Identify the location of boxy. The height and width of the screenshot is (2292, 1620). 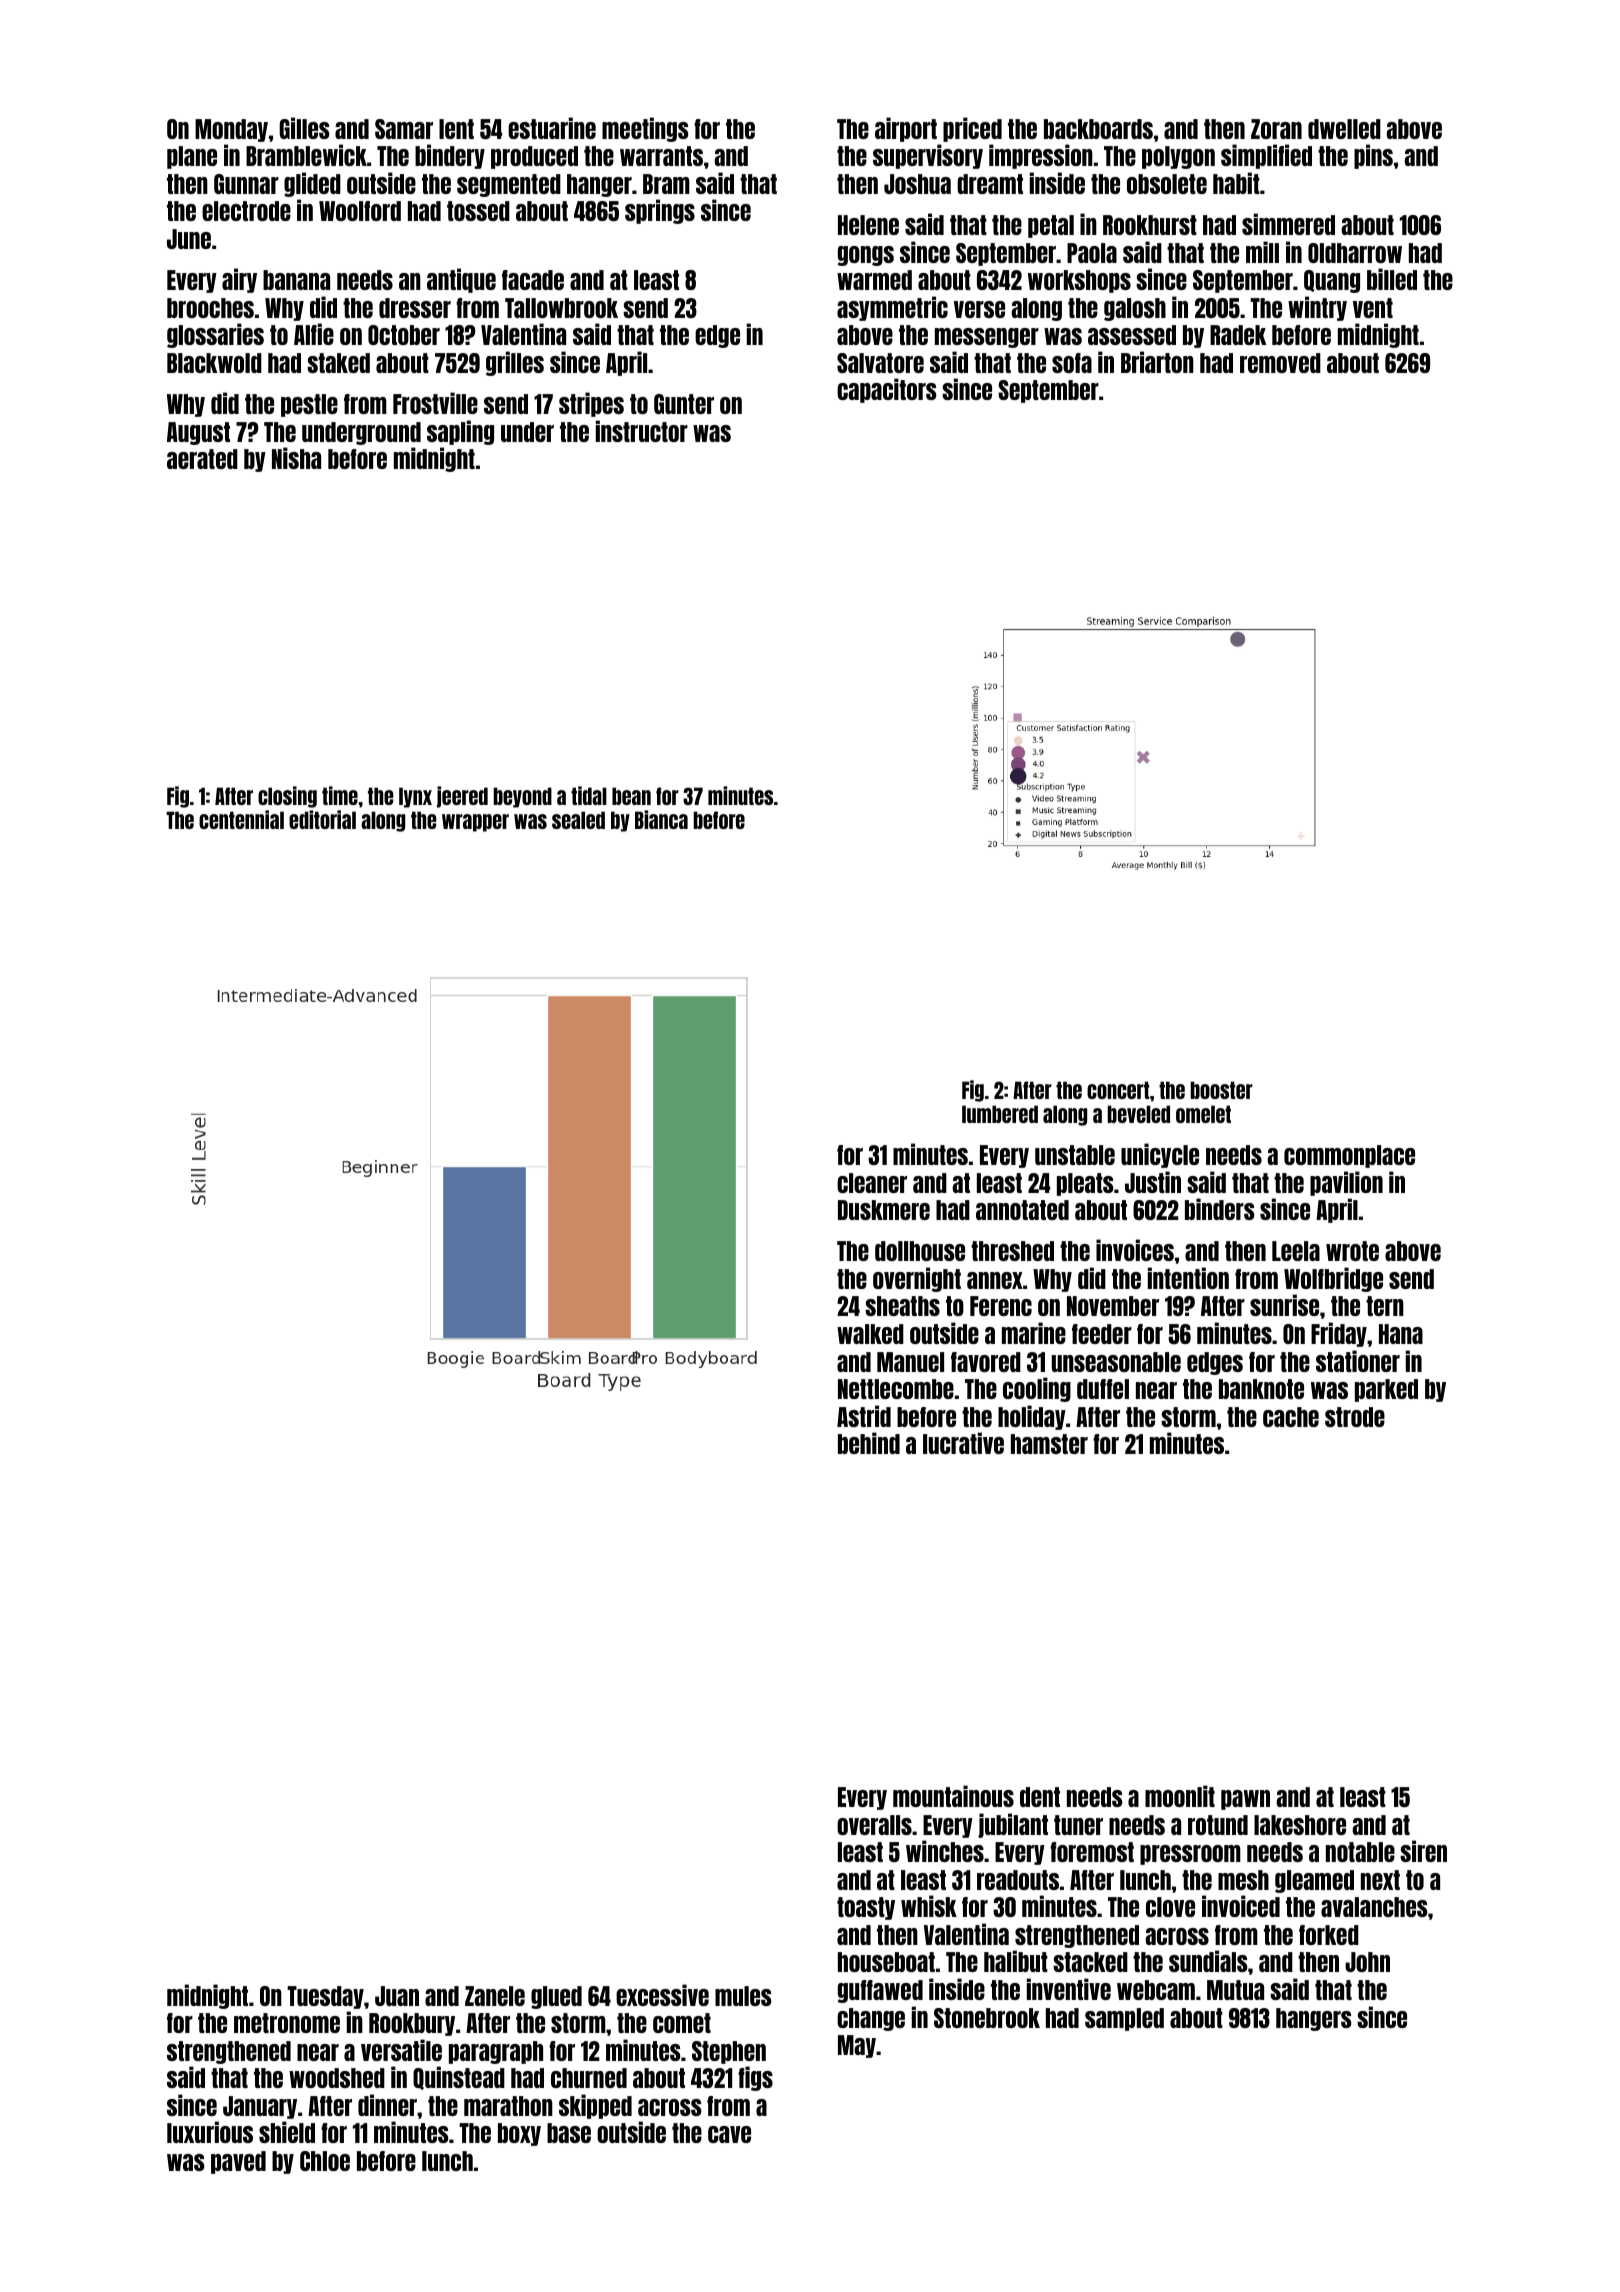
(519, 2134).
